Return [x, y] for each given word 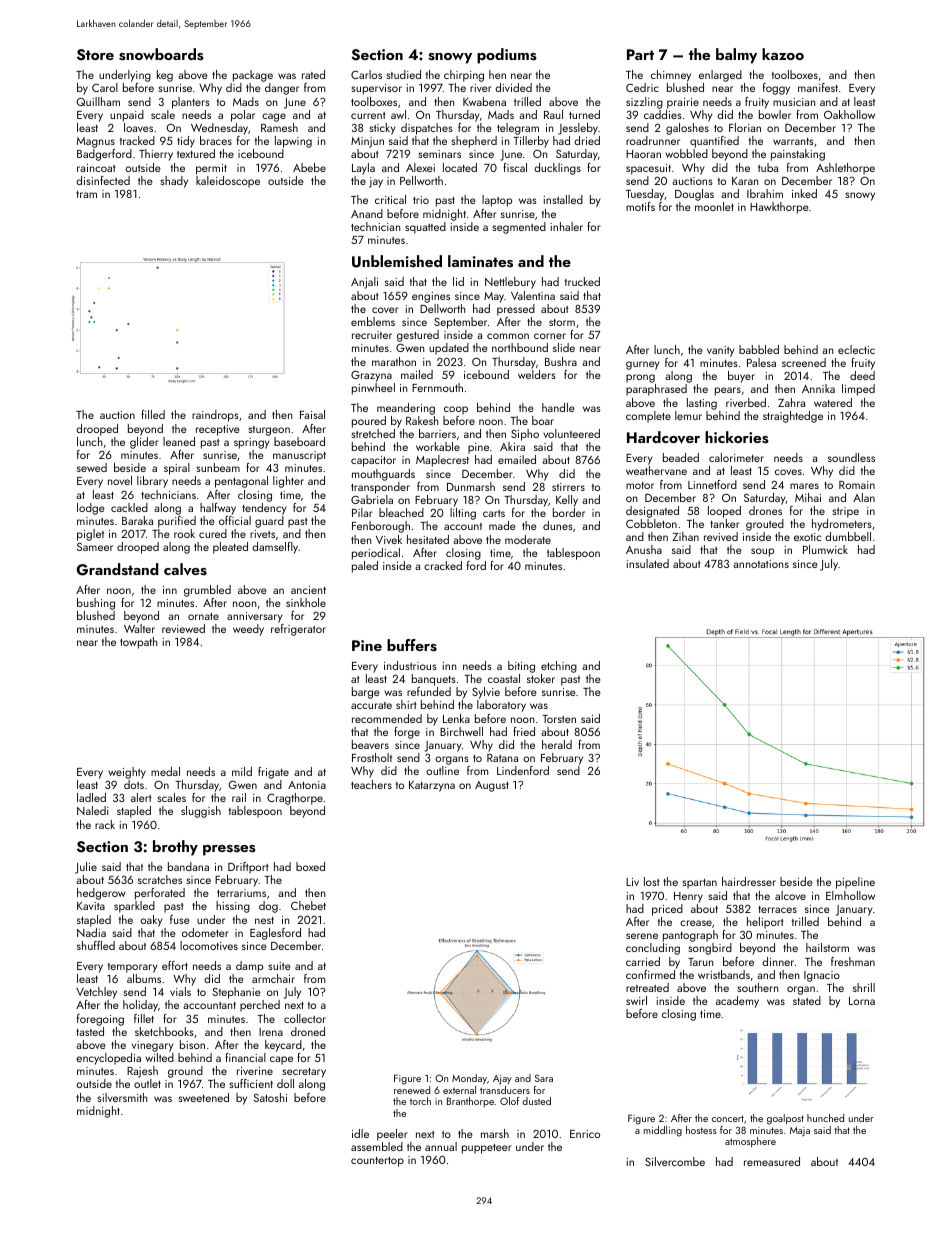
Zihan [685, 536]
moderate [528, 539]
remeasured [772, 1161]
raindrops [215, 416]
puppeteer [487, 1149]
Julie [86, 868]
